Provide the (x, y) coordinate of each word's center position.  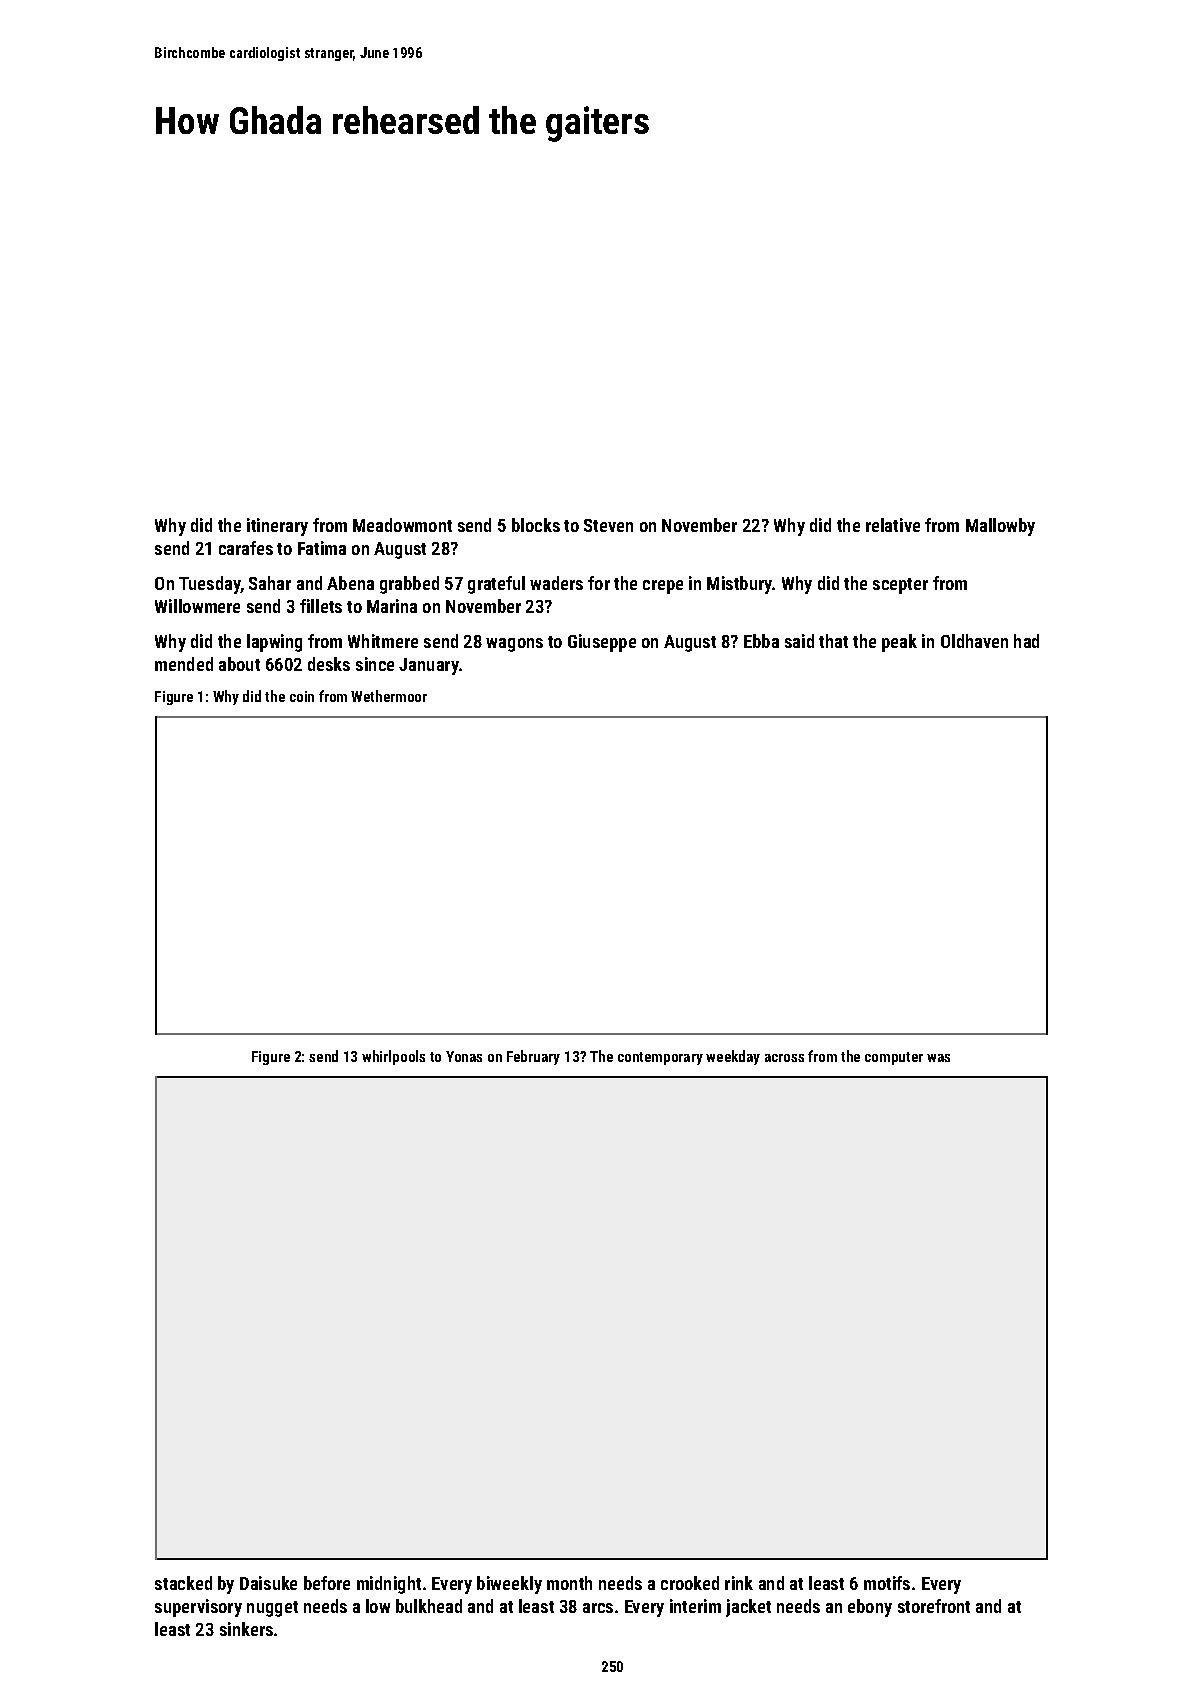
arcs (598, 1608)
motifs (887, 1583)
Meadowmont (402, 525)
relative (893, 525)
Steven (608, 525)
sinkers (246, 1629)
